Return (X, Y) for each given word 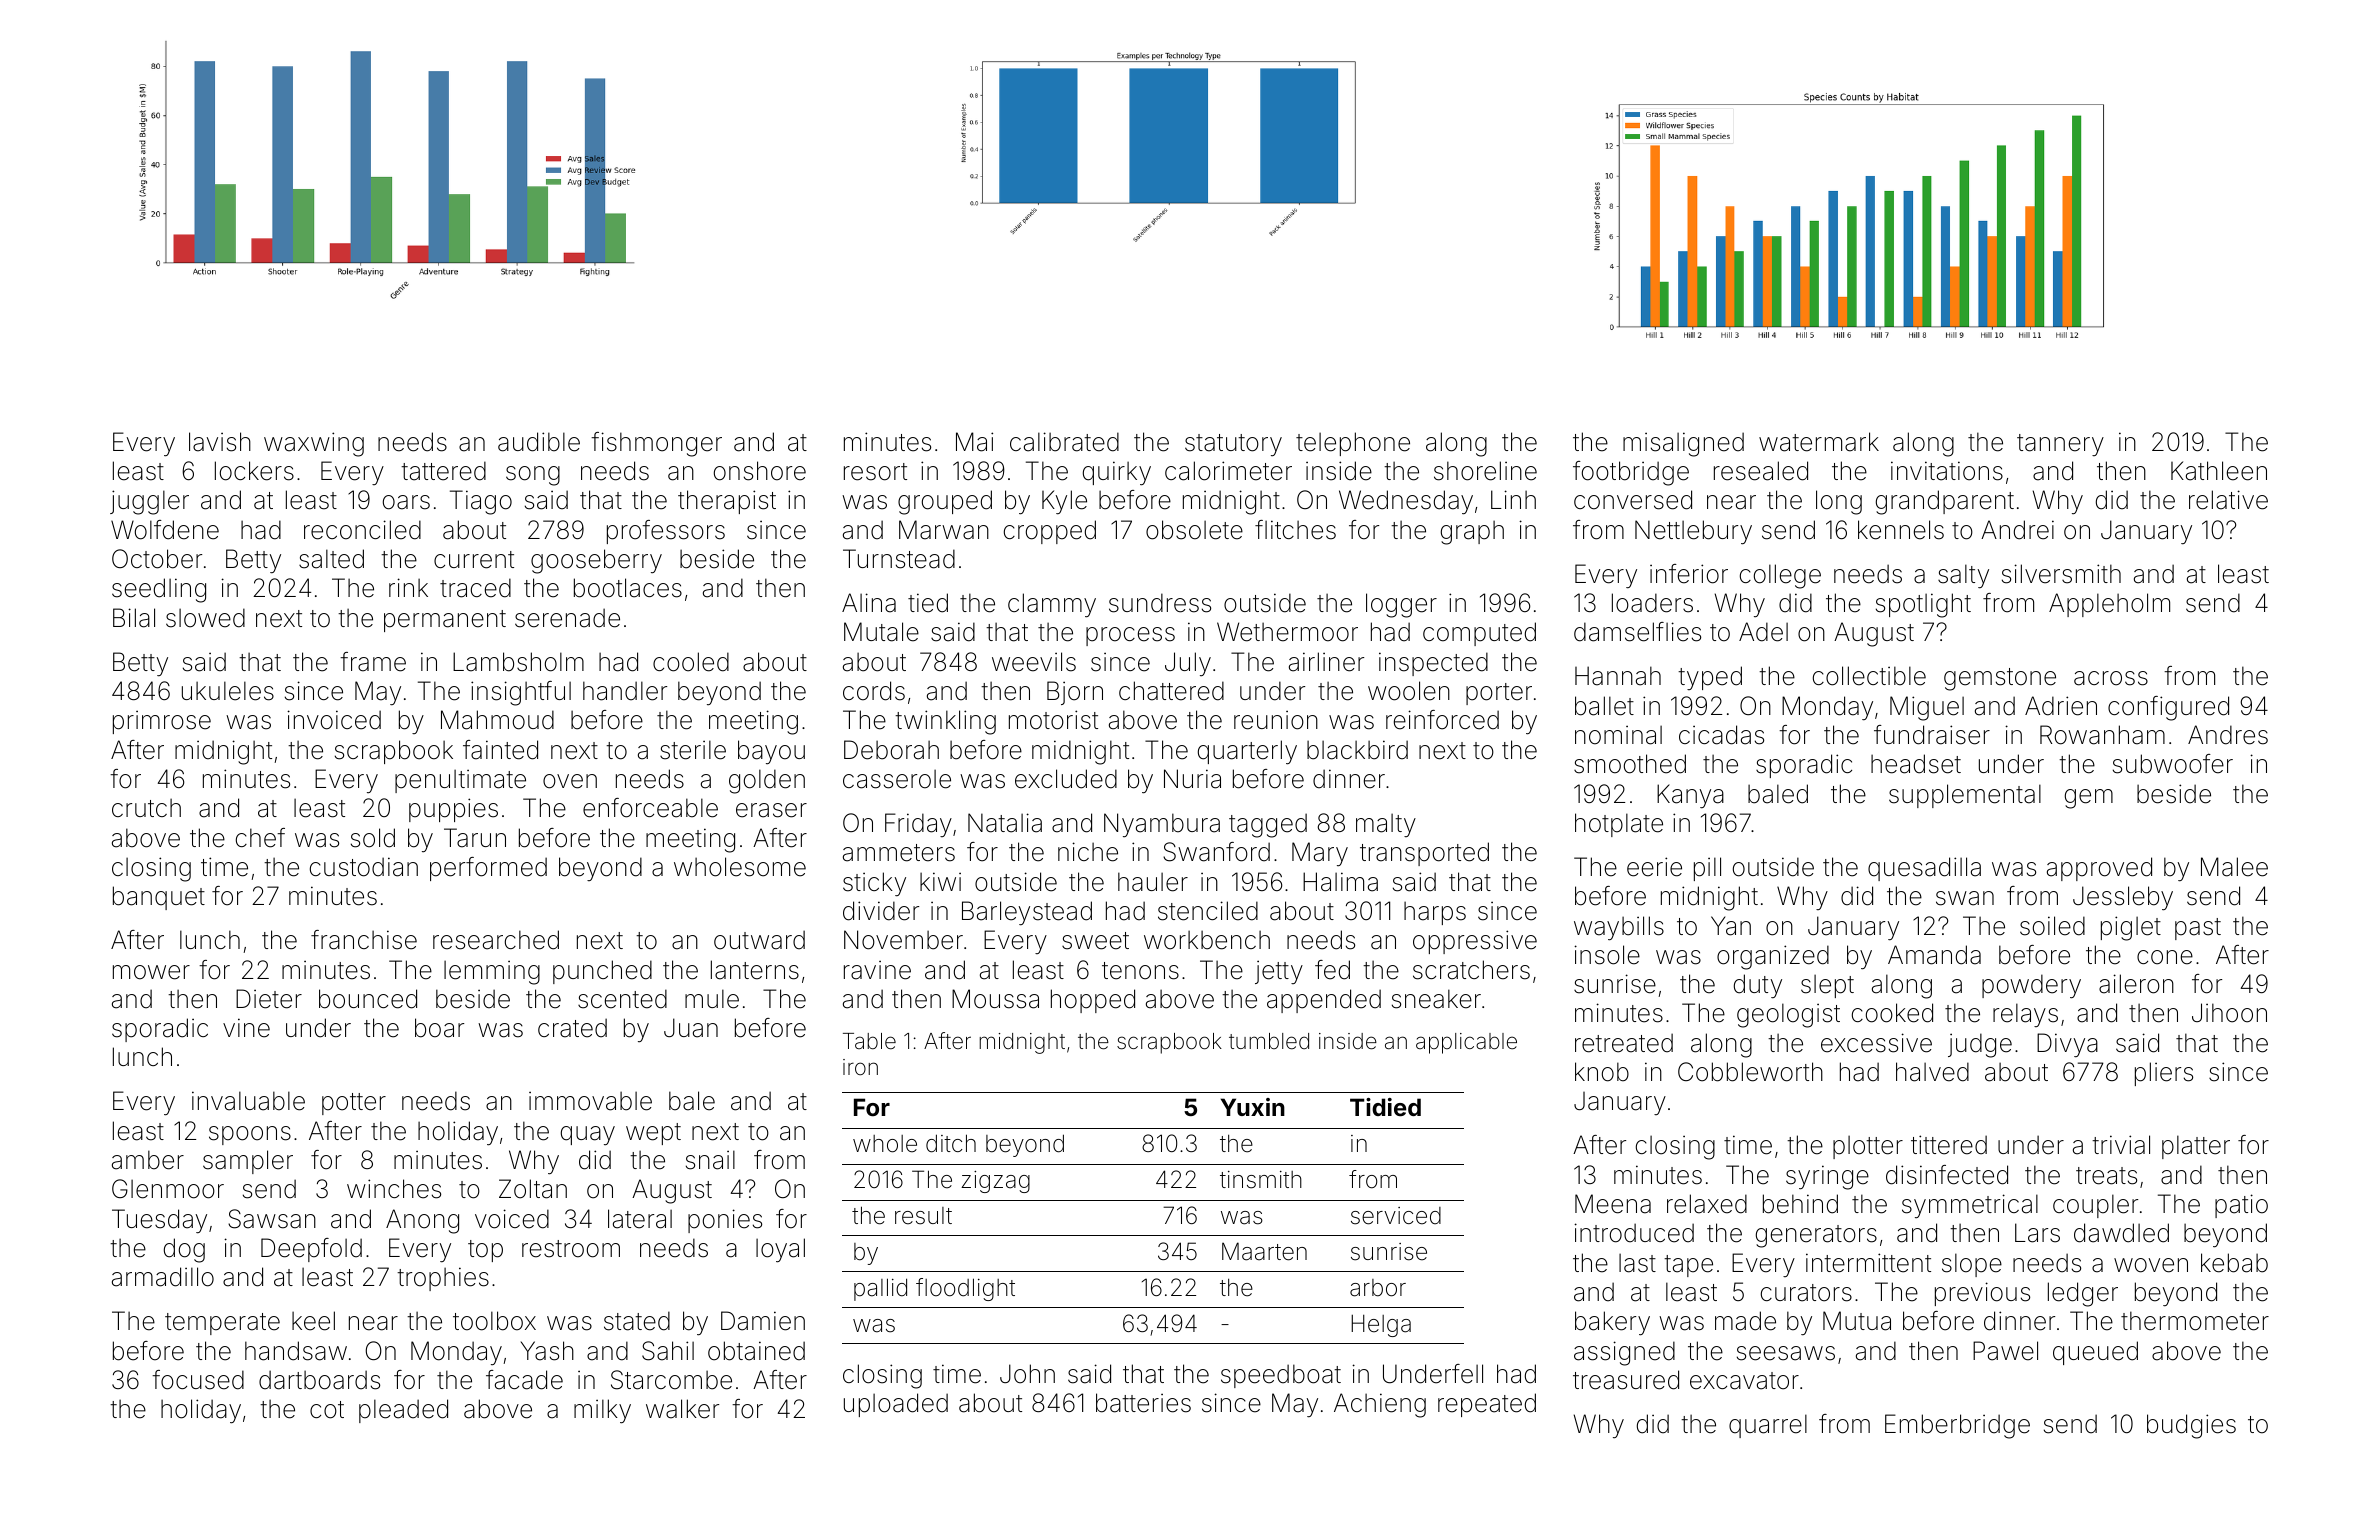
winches (394, 1189)
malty (1386, 825)
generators (1816, 1236)
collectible (1869, 676)
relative (2228, 500)
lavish (220, 442)
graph (1472, 532)
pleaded (403, 1411)
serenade (567, 618)
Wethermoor (1287, 632)
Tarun (475, 838)
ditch (951, 1143)
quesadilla (1924, 869)
